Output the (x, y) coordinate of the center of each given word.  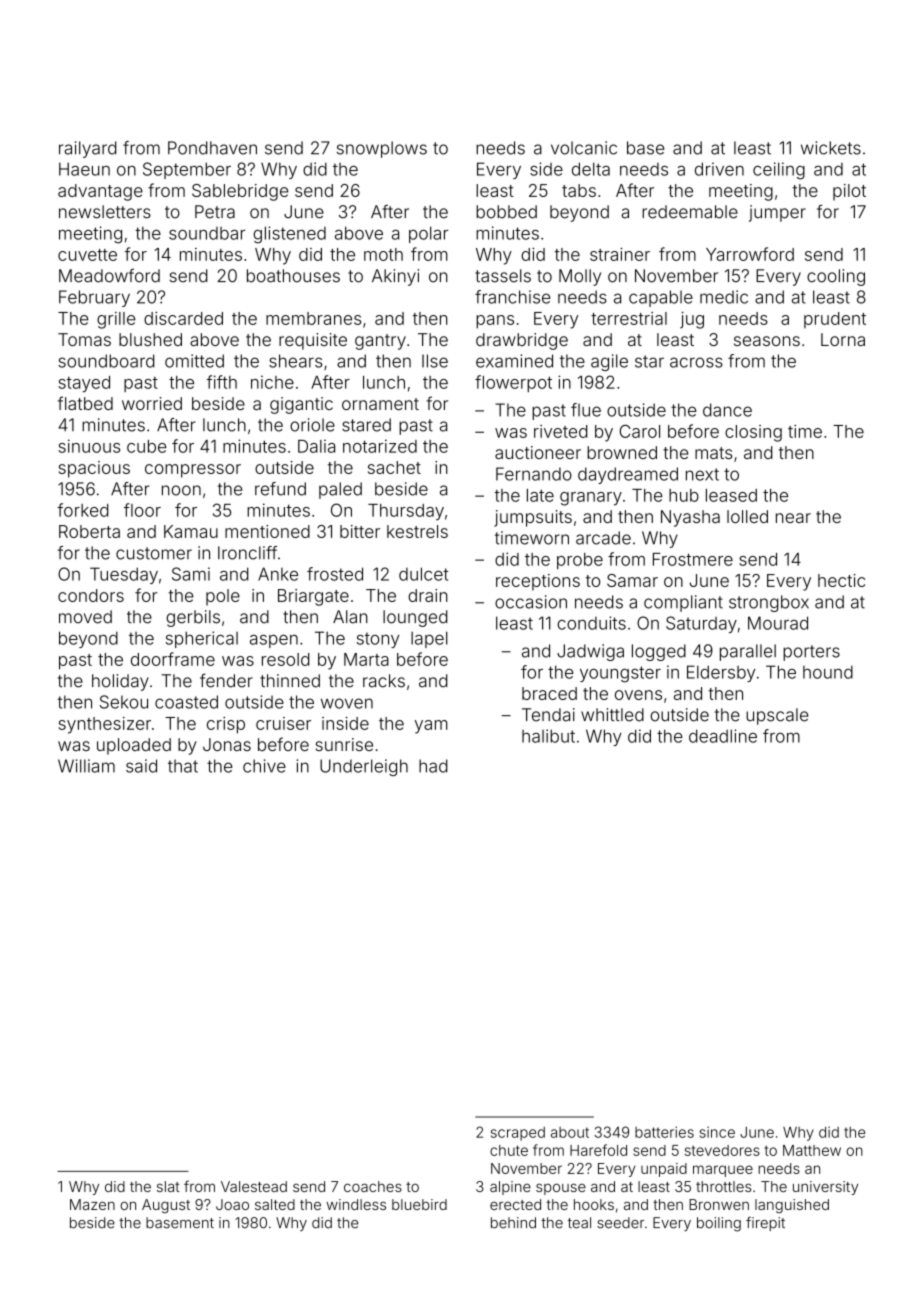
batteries (664, 1132)
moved (85, 617)
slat (168, 1186)
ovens (638, 695)
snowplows (382, 149)
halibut (548, 736)
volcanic (584, 148)
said (141, 766)
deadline (723, 736)
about (570, 1132)
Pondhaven (212, 148)
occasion (531, 602)
